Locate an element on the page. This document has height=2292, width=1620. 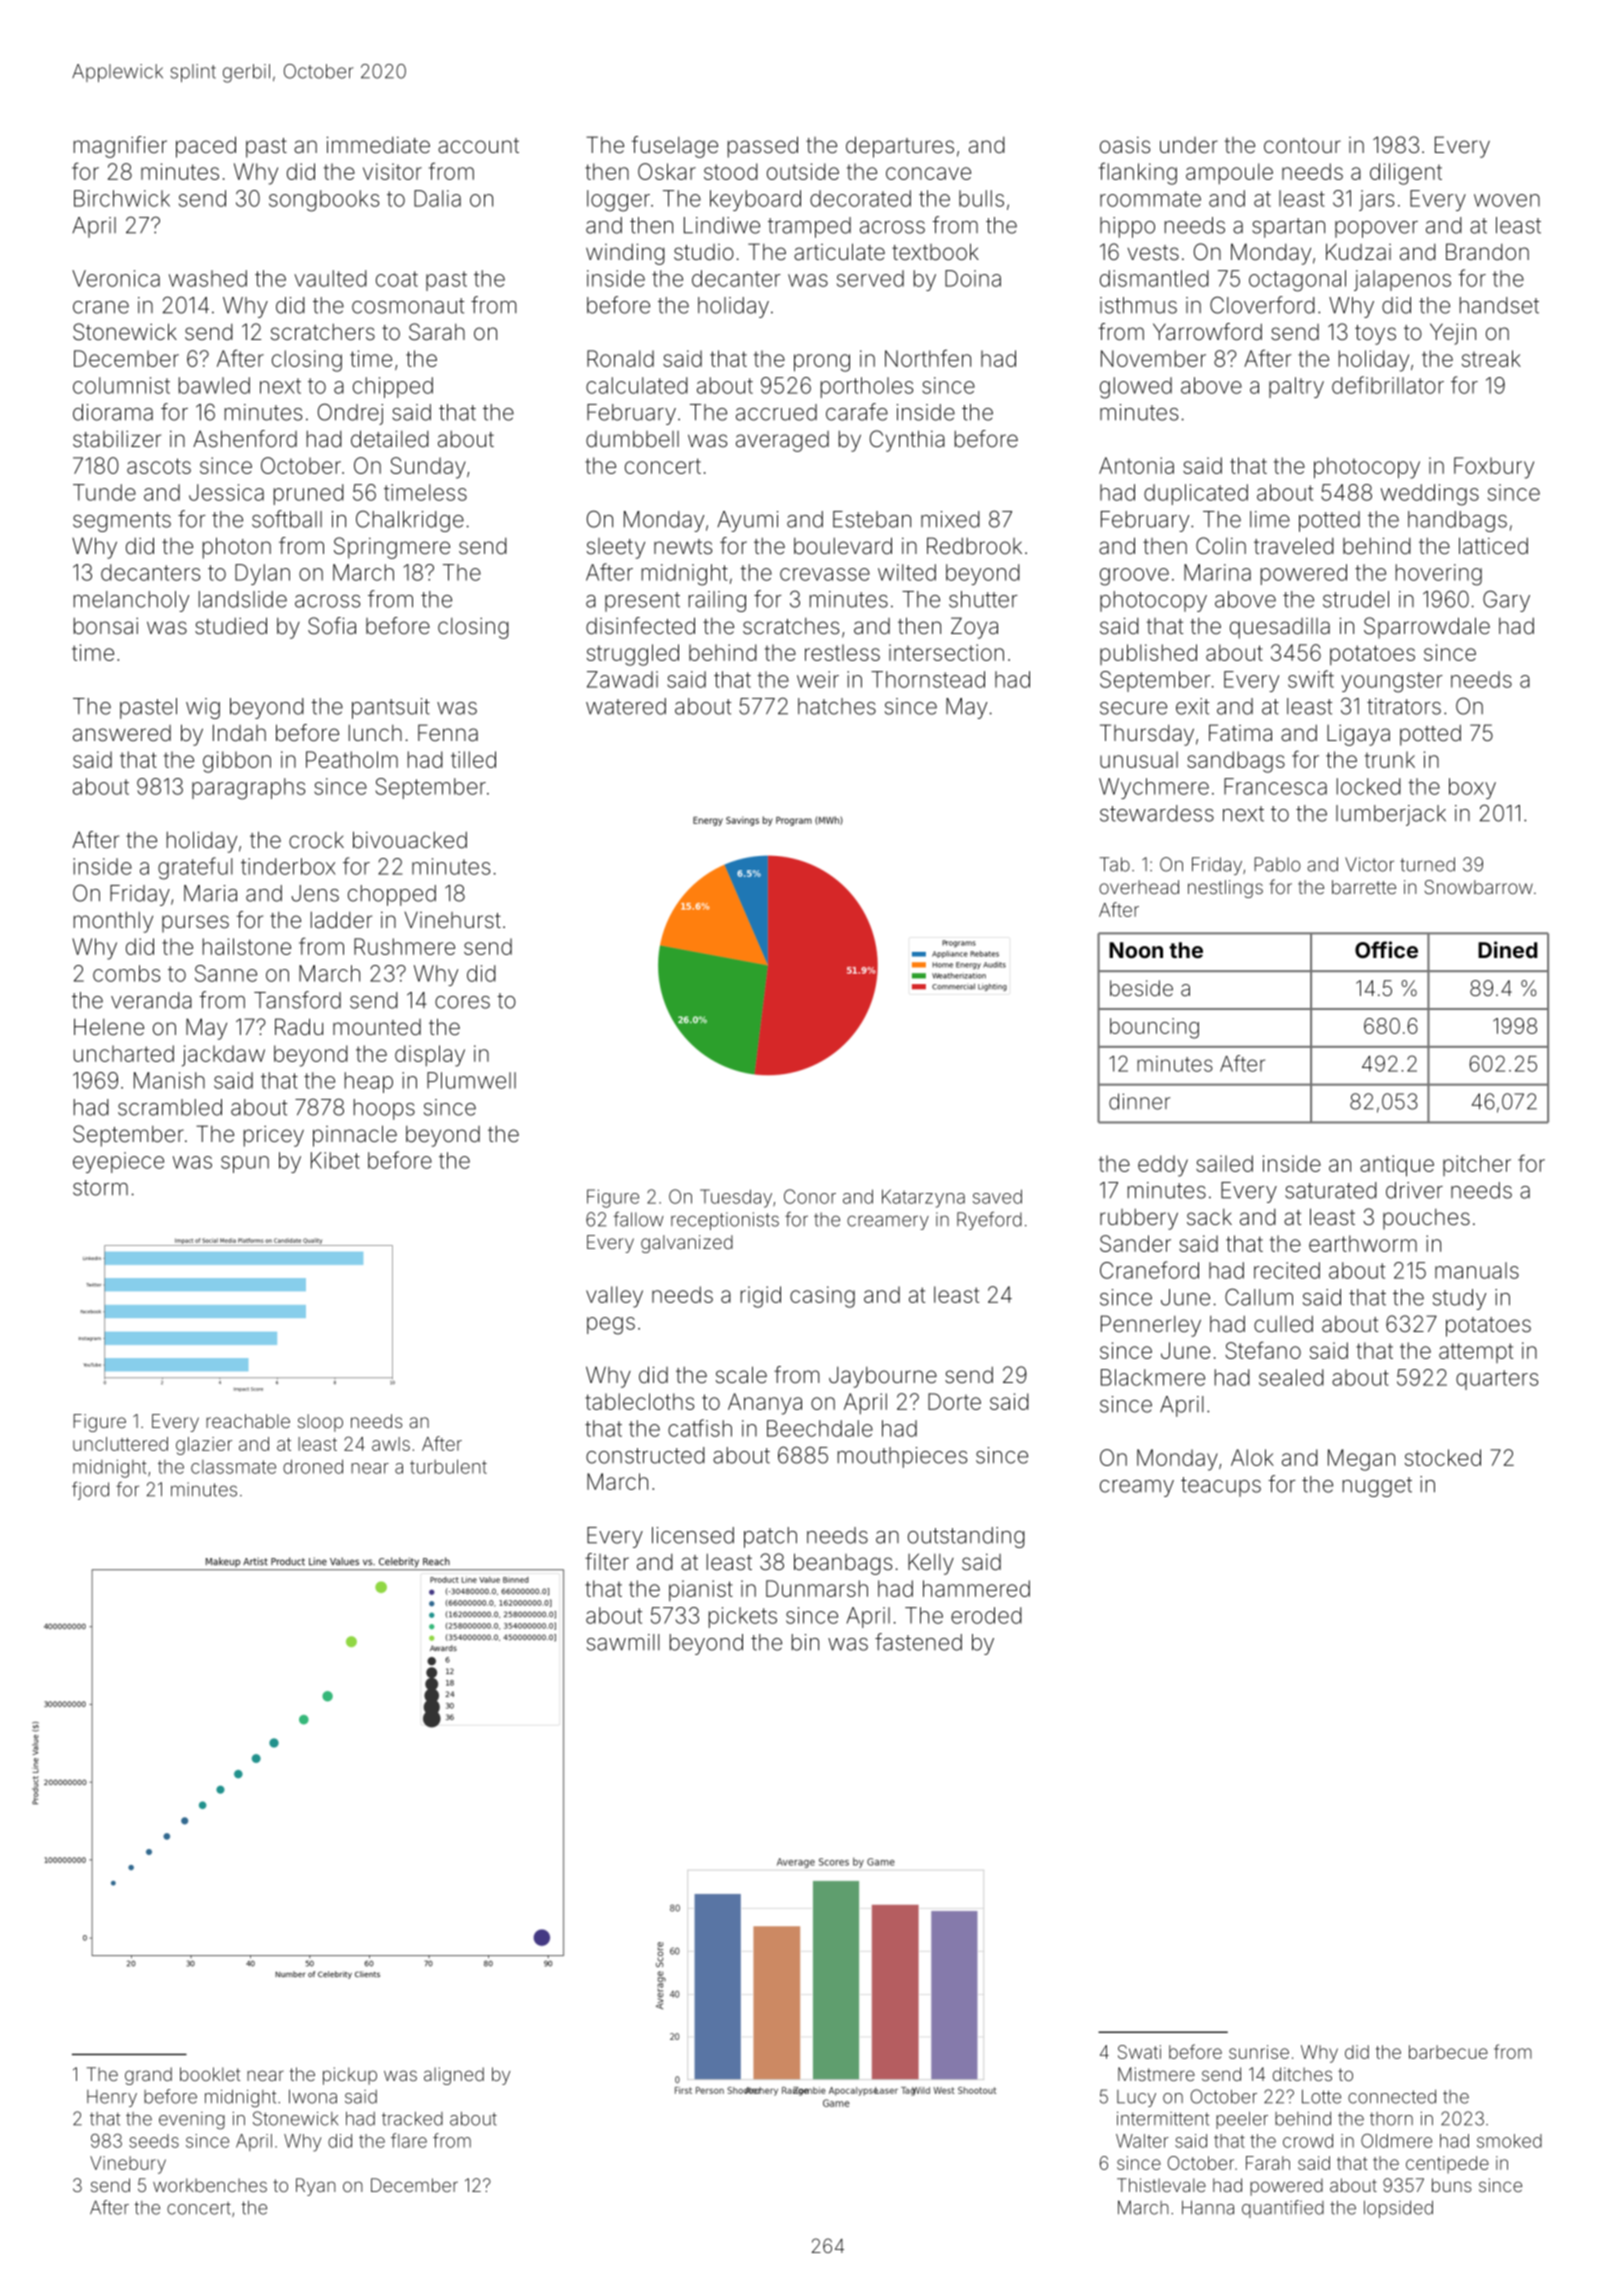
passed is located at coordinates (763, 147).
